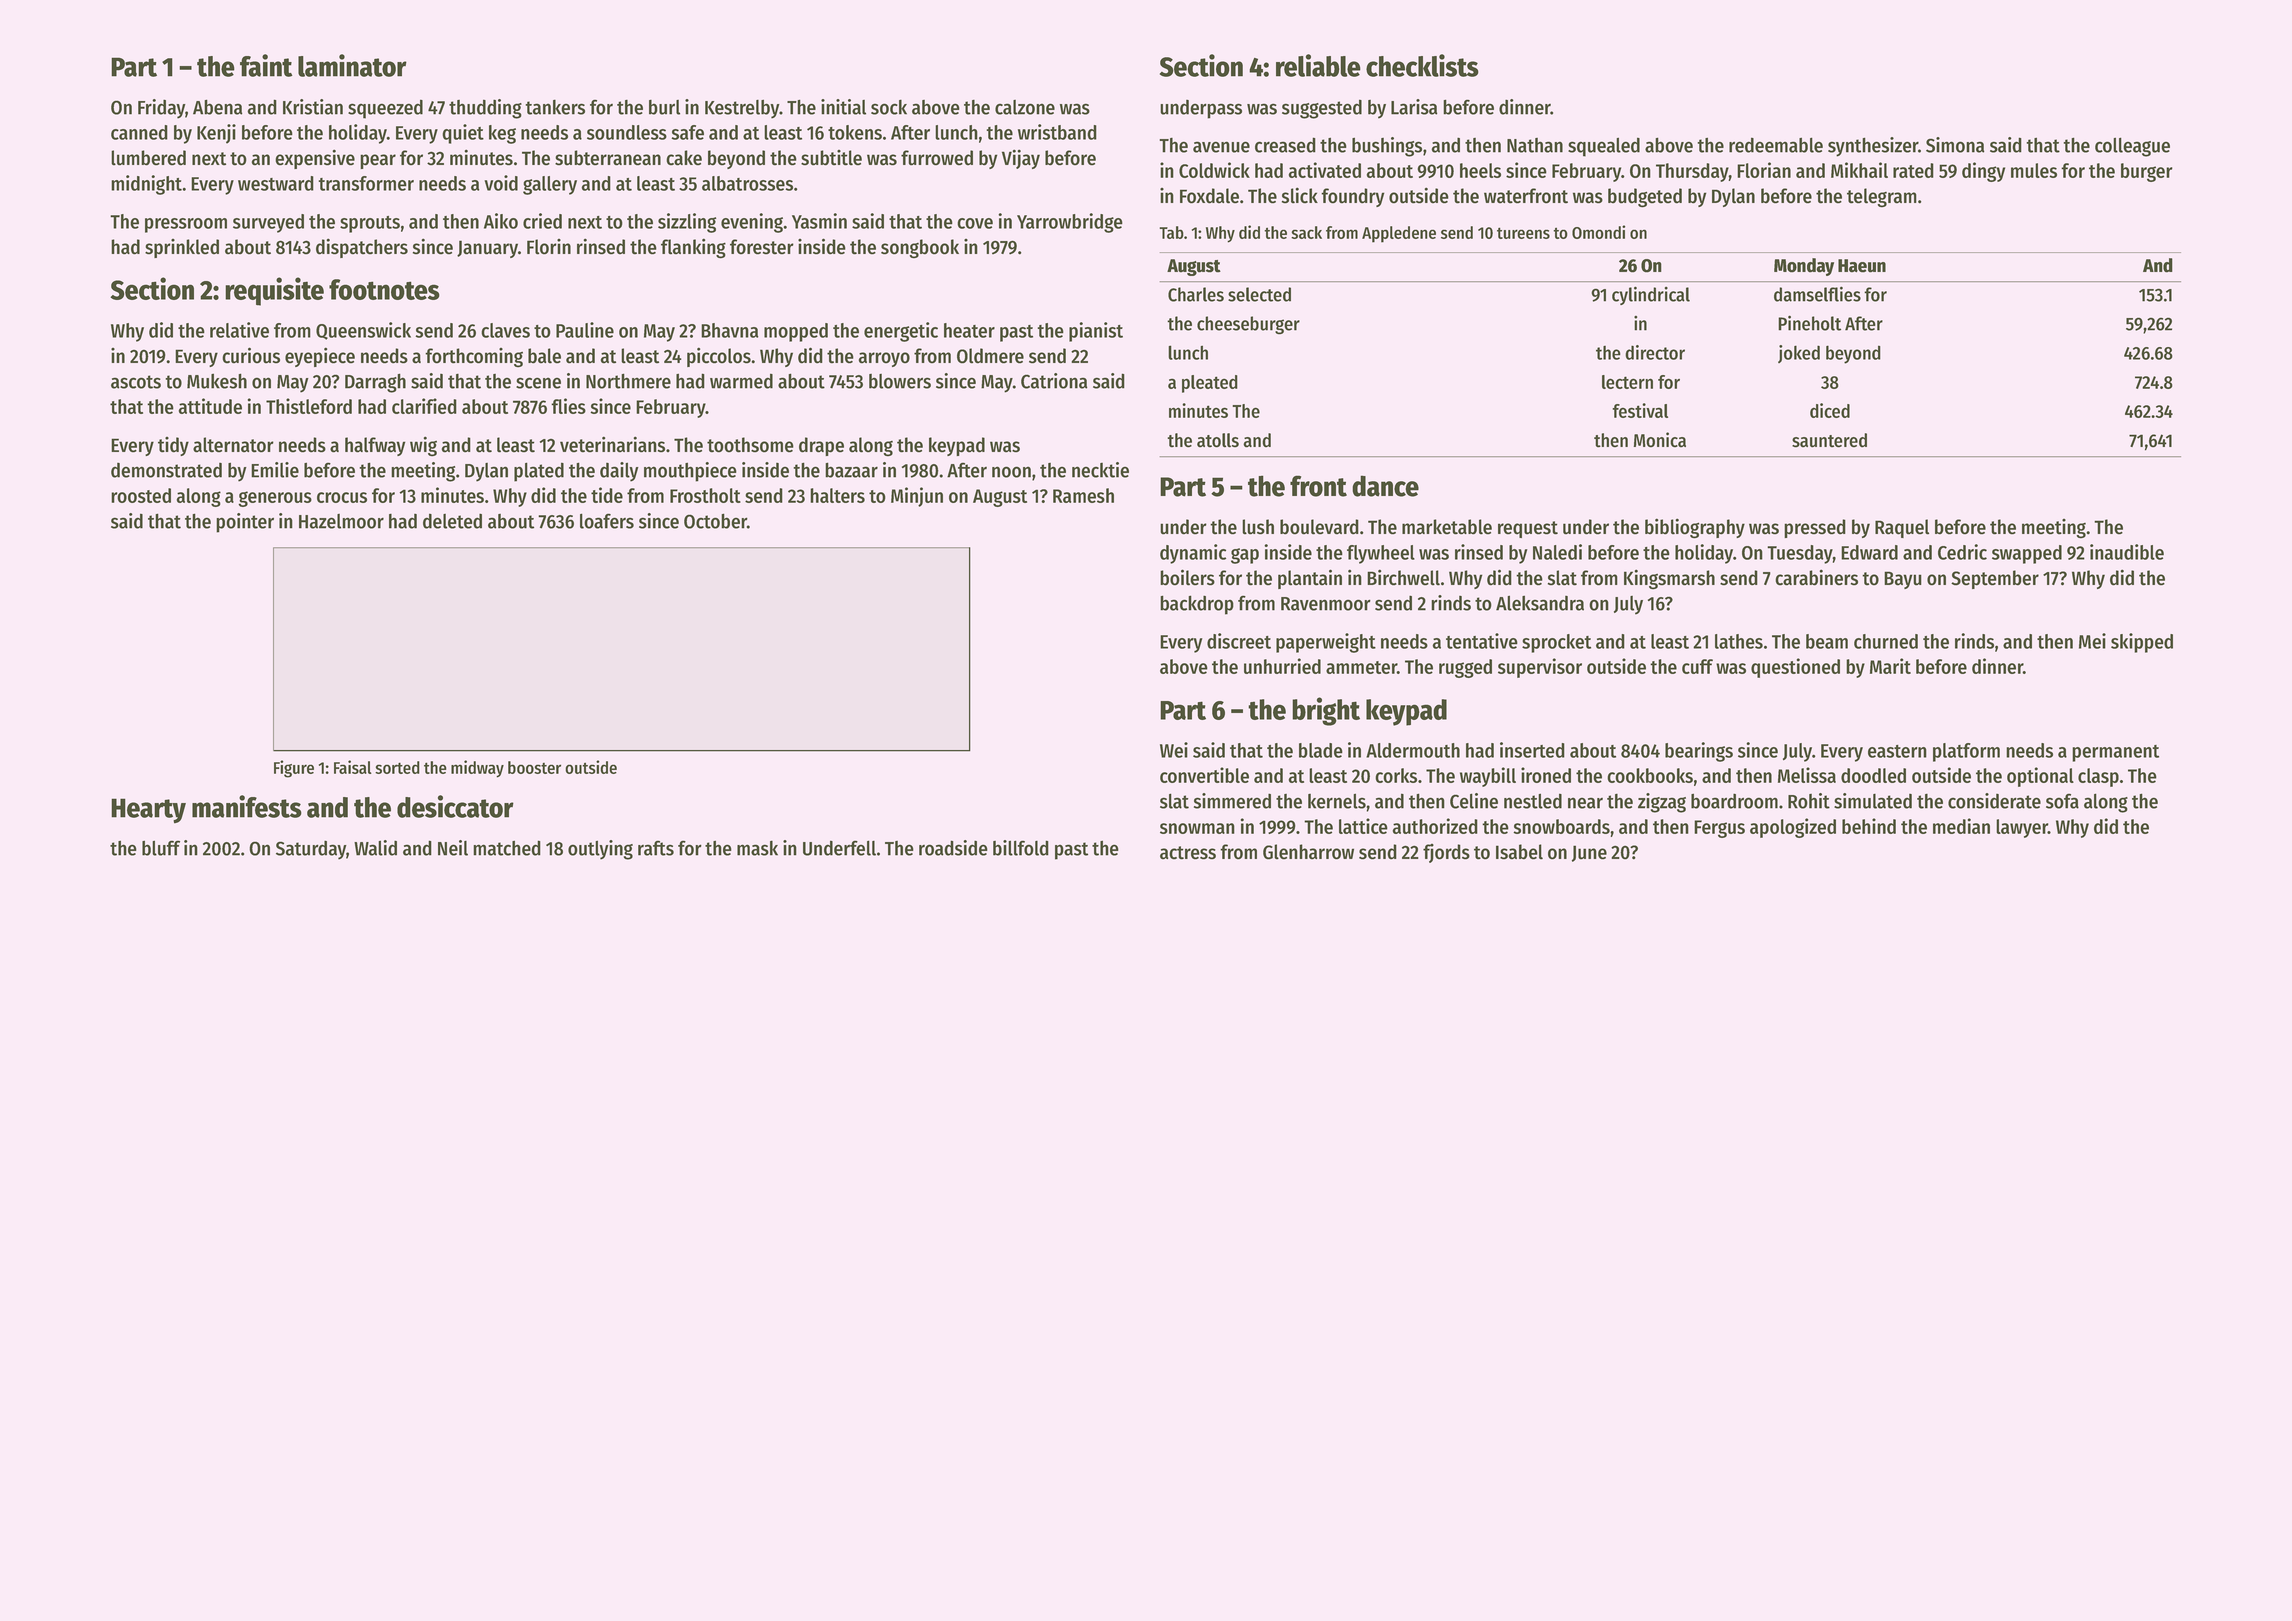  Describe the element at coordinates (1873, 801) in the screenshot. I see `simulated` at that location.
